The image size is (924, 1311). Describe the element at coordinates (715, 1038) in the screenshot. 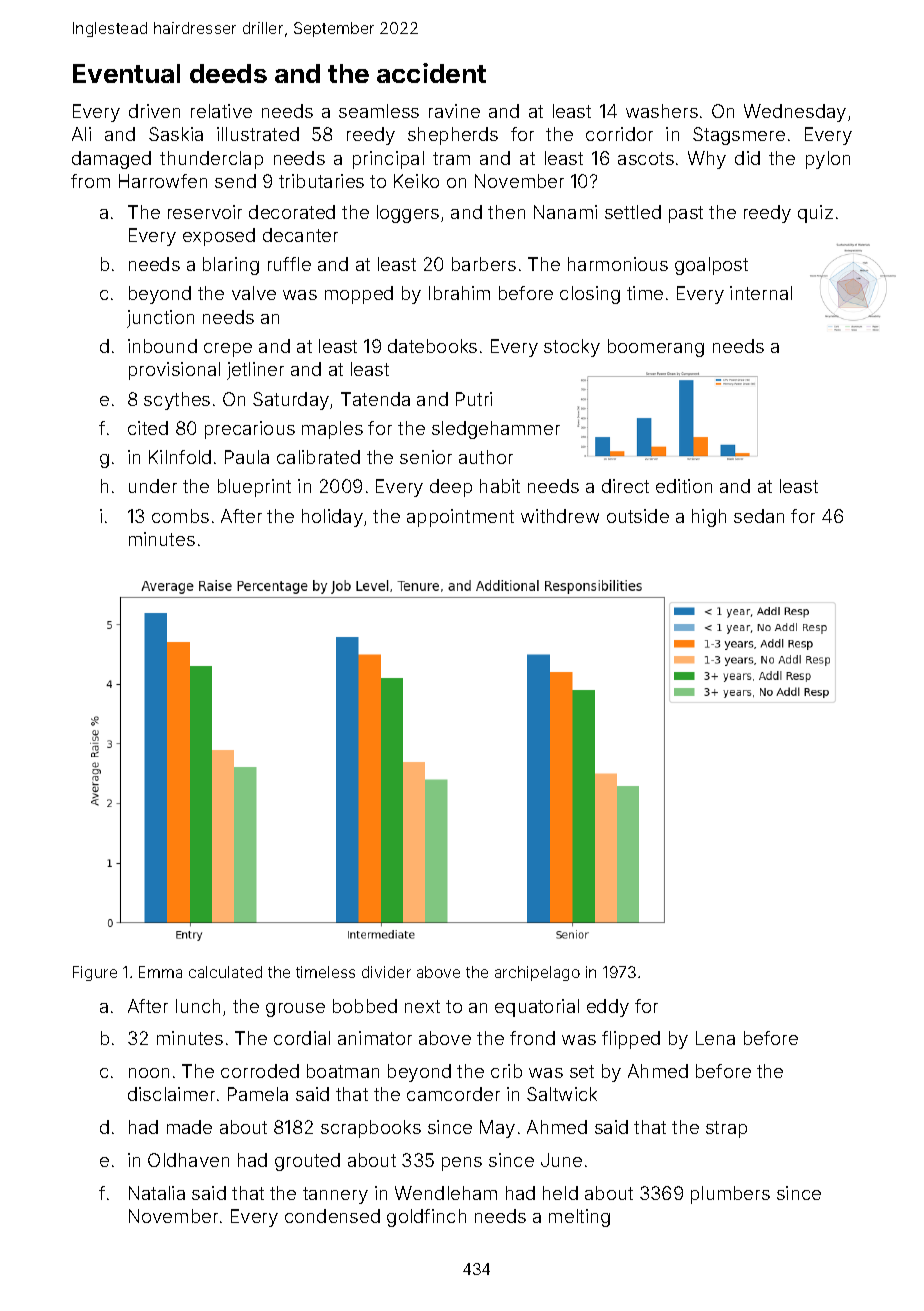

I see `Lena` at that location.
